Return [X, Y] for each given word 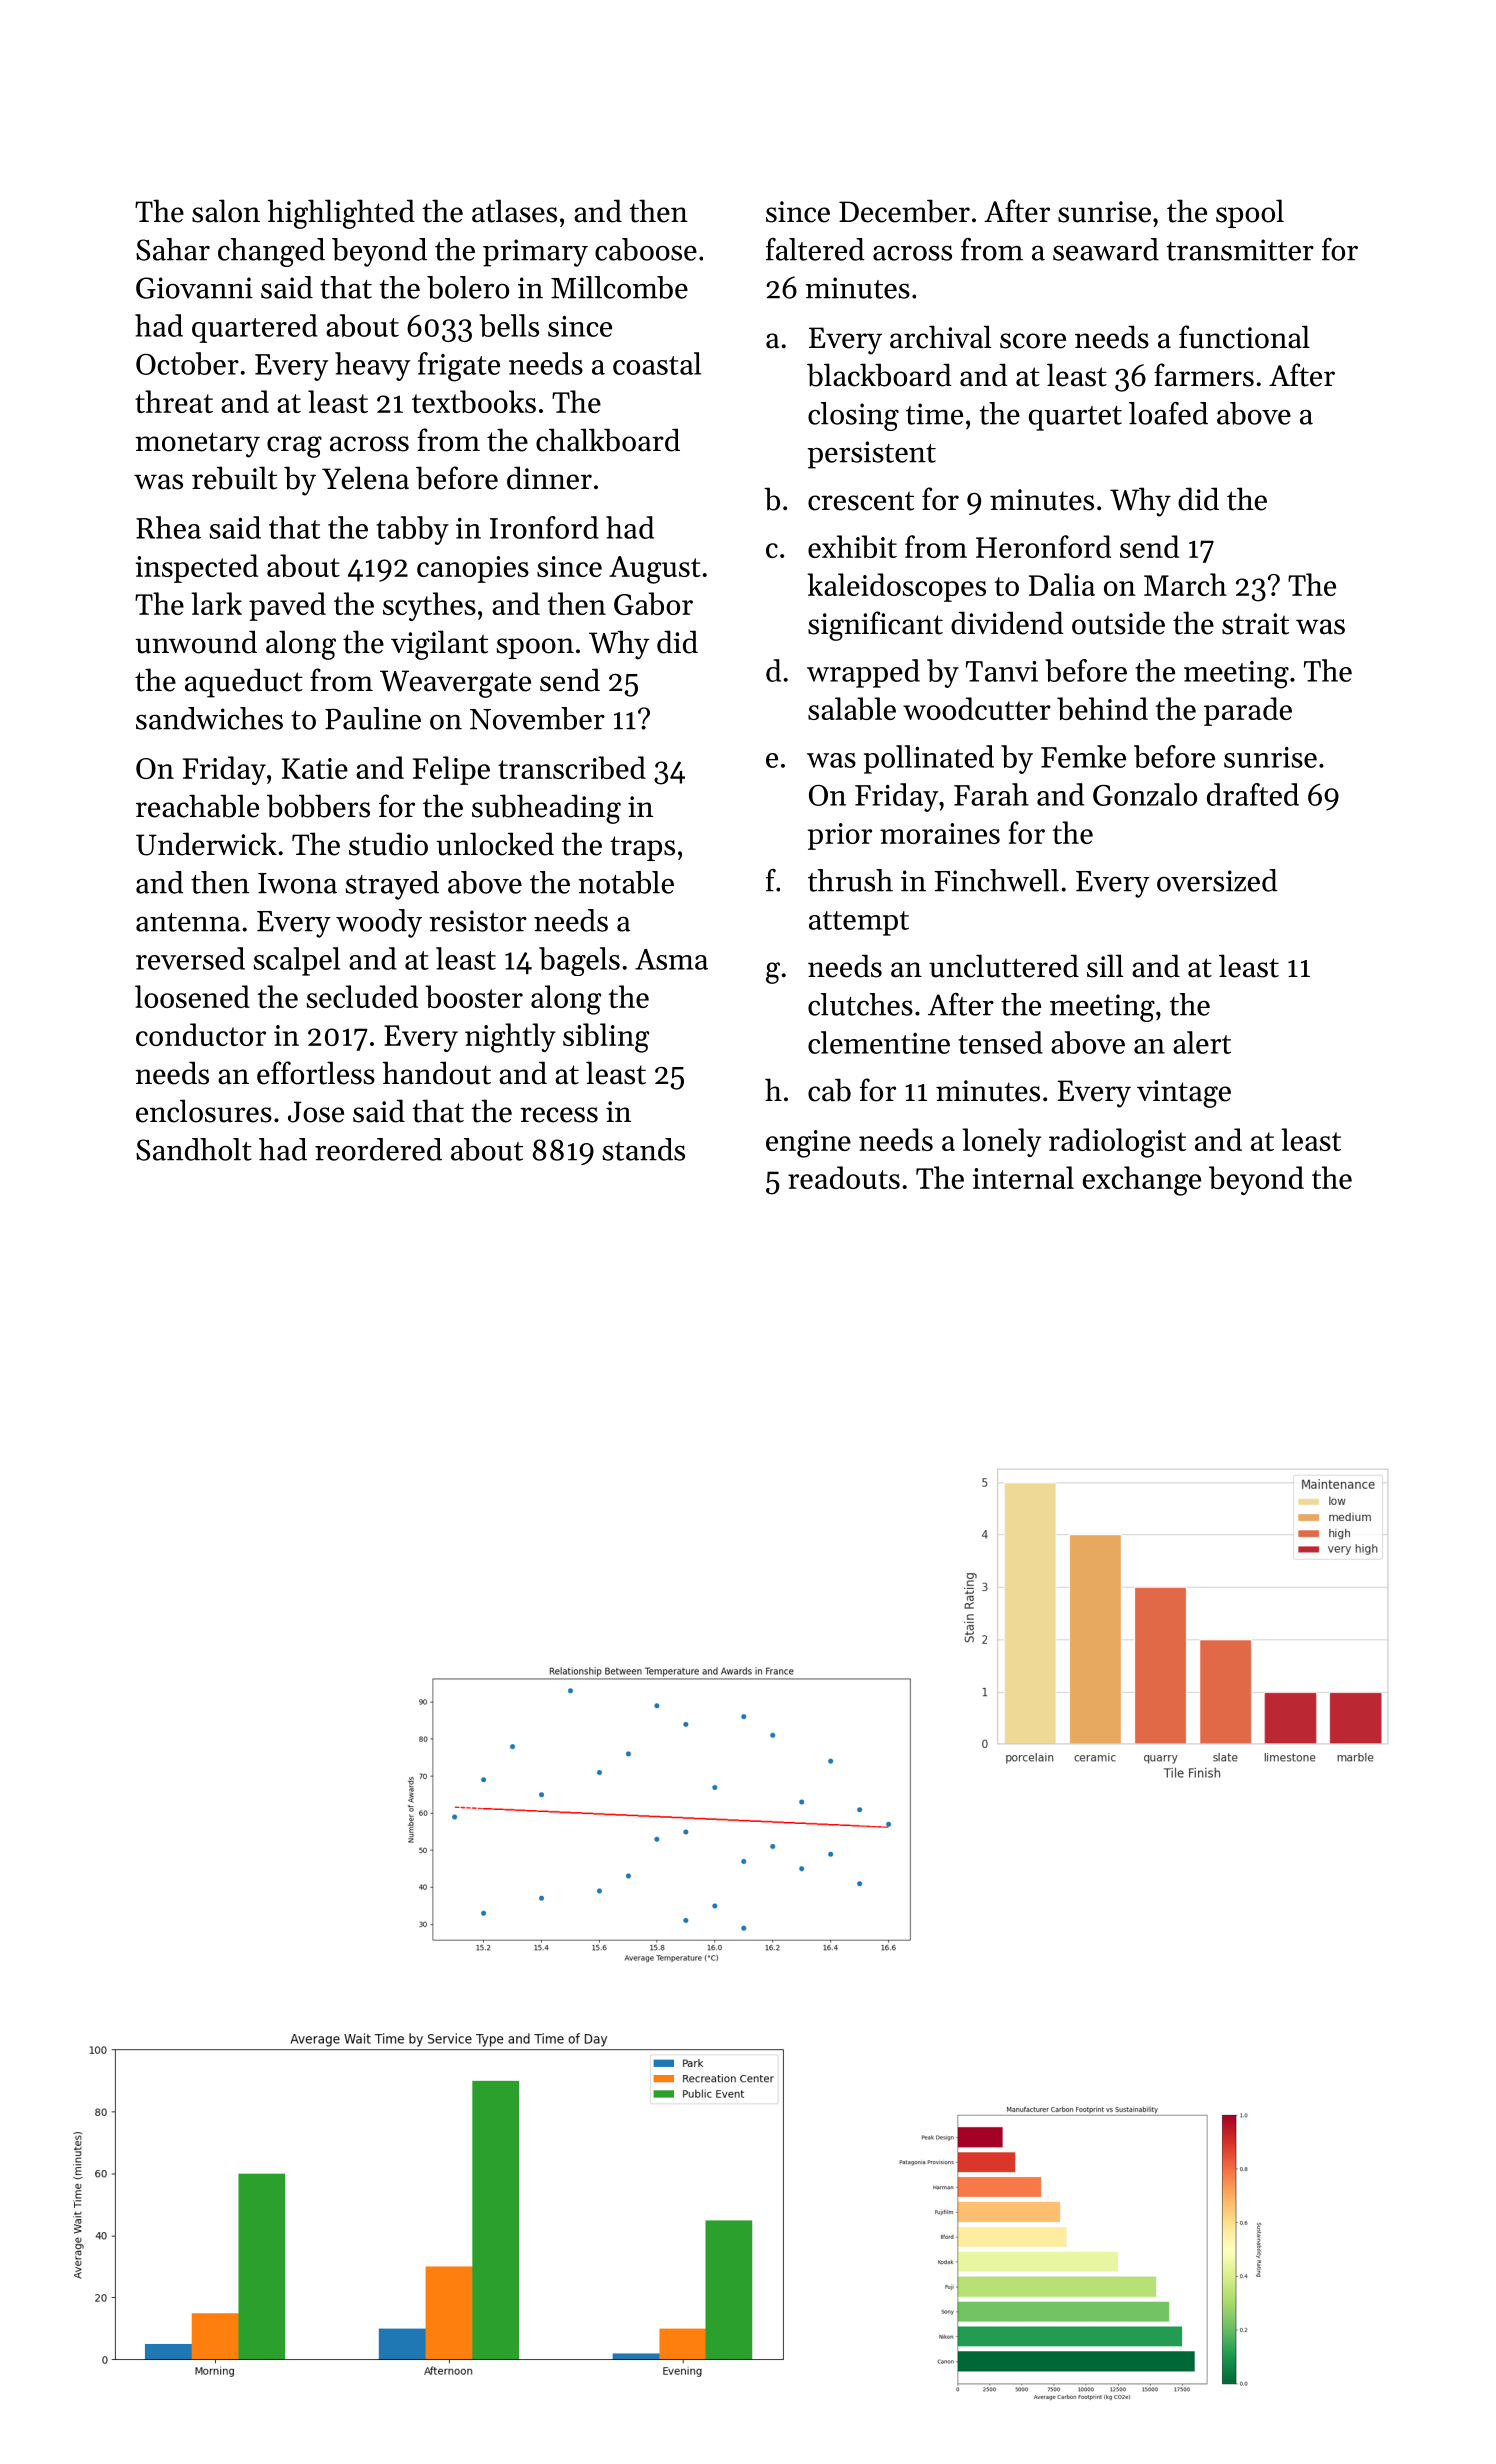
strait [1255, 624]
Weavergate [455, 684]
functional [1244, 337]
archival [940, 337]
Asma [671, 959]
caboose [646, 249]
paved [287, 606]
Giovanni [194, 288]
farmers [1204, 375]
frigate [459, 367]
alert [1202, 1042]
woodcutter [977, 708]
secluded [362, 996]
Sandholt [194, 1149]
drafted [1253, 794]
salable [852, 708]
